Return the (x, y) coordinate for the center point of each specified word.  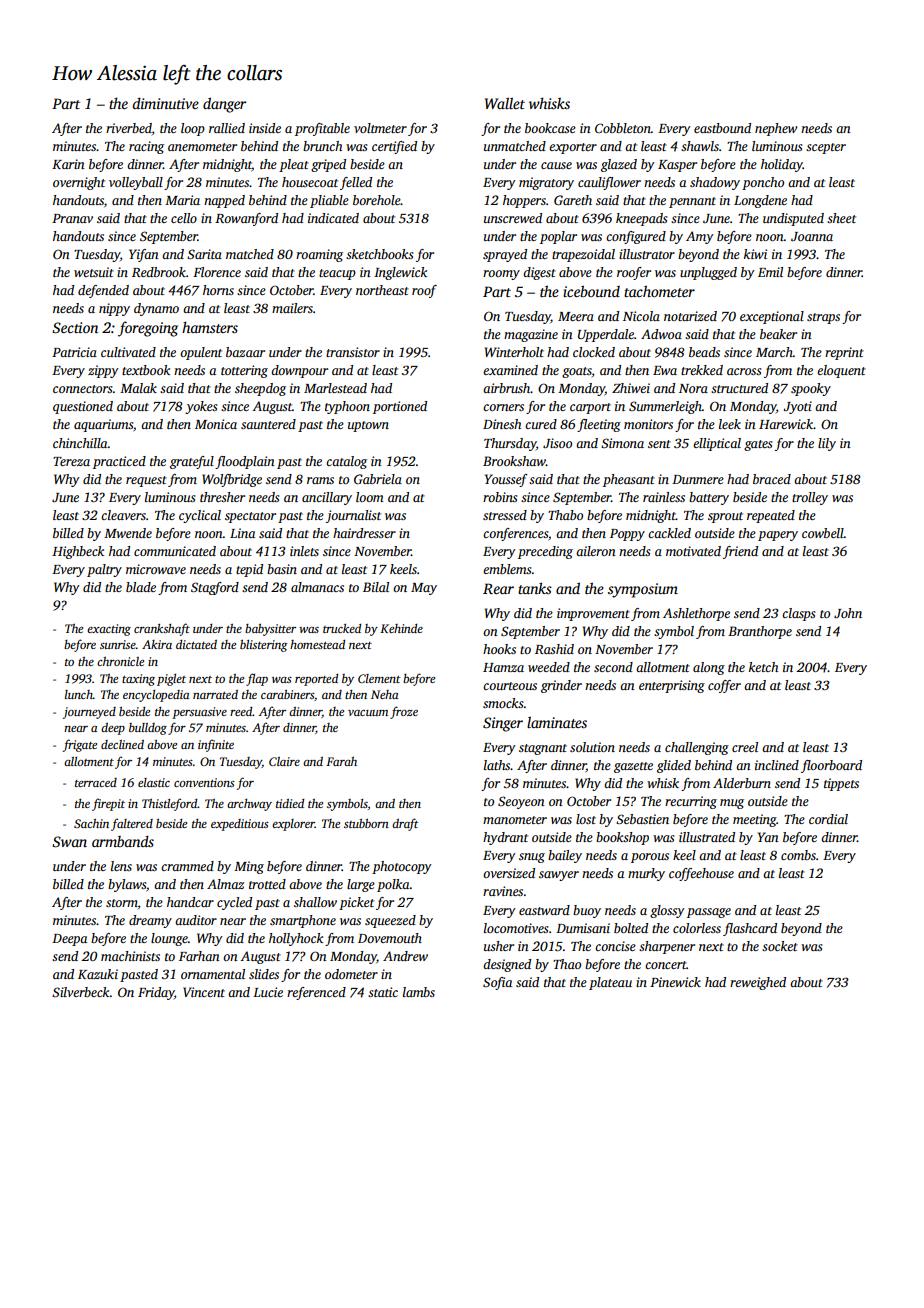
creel (745, 747)
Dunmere (698, 479)
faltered (132, 824)
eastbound (722, 128)
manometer (515, 820)
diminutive (165, 103)
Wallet (505, 103)
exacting (109, 630)
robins (500, 497)
